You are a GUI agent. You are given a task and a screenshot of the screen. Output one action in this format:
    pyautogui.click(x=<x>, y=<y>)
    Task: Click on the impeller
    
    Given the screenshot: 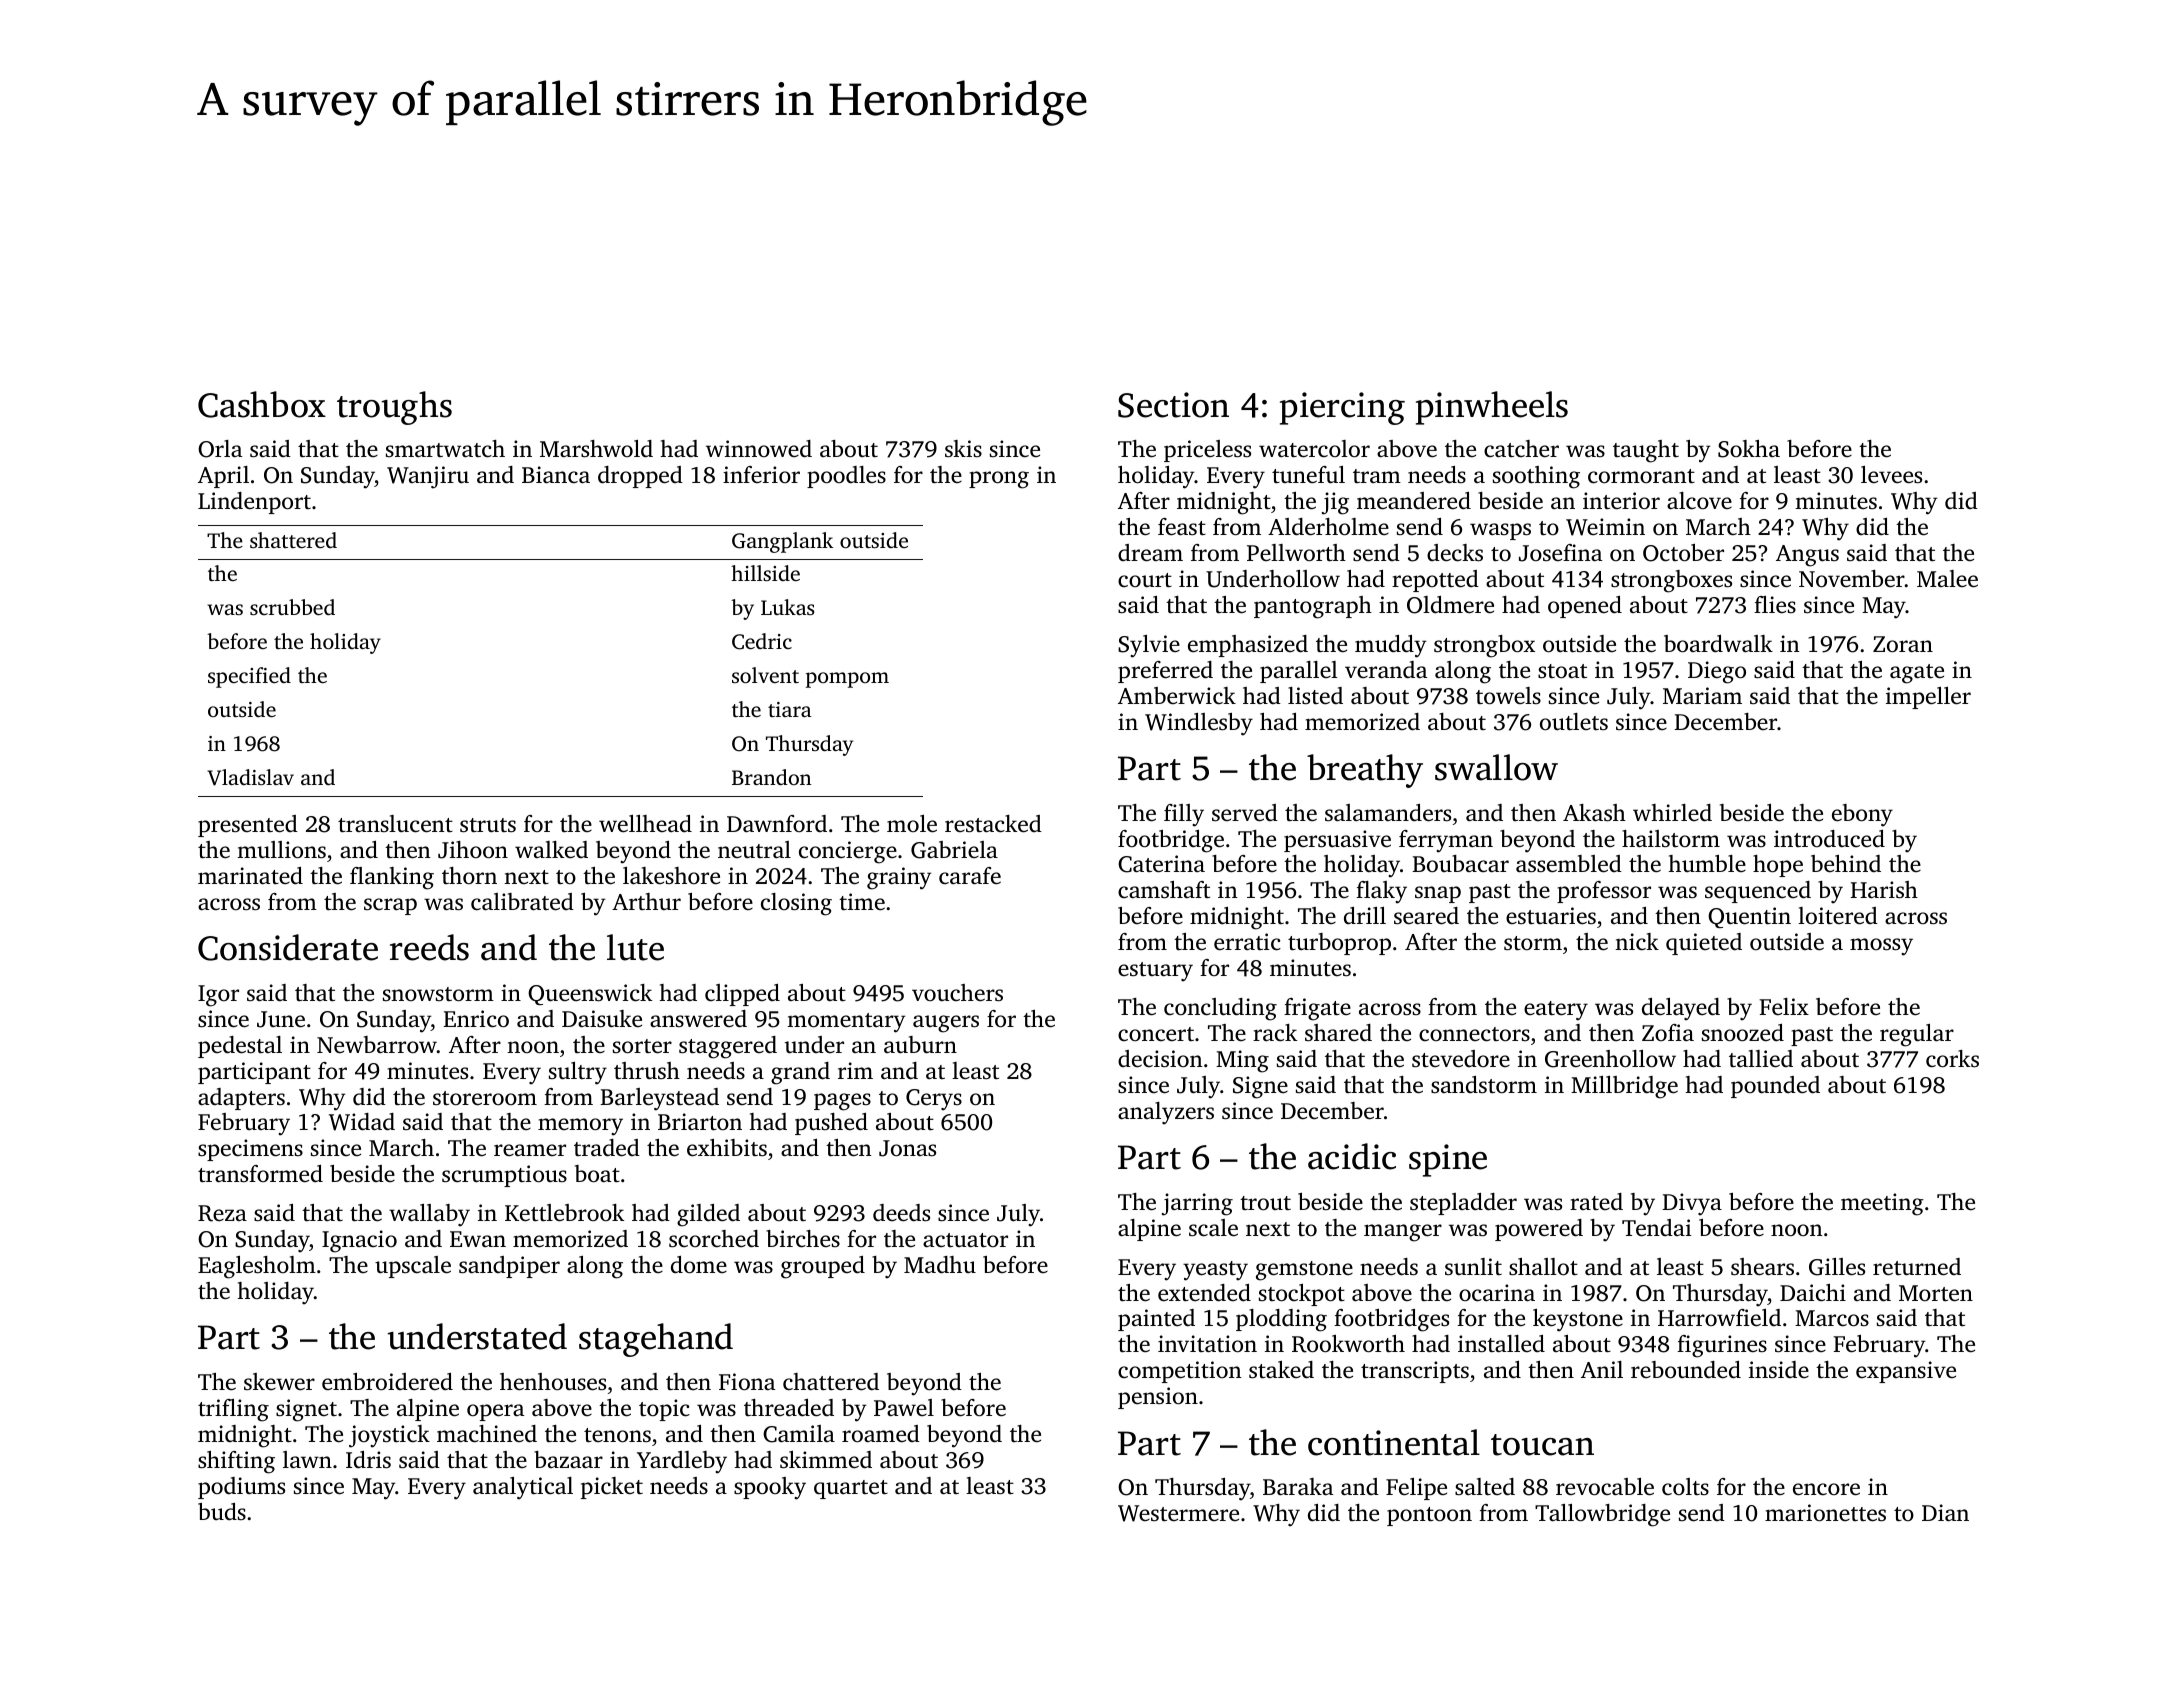 What is the action you would take?
    pyautogui.click(x=1928, y=698)
